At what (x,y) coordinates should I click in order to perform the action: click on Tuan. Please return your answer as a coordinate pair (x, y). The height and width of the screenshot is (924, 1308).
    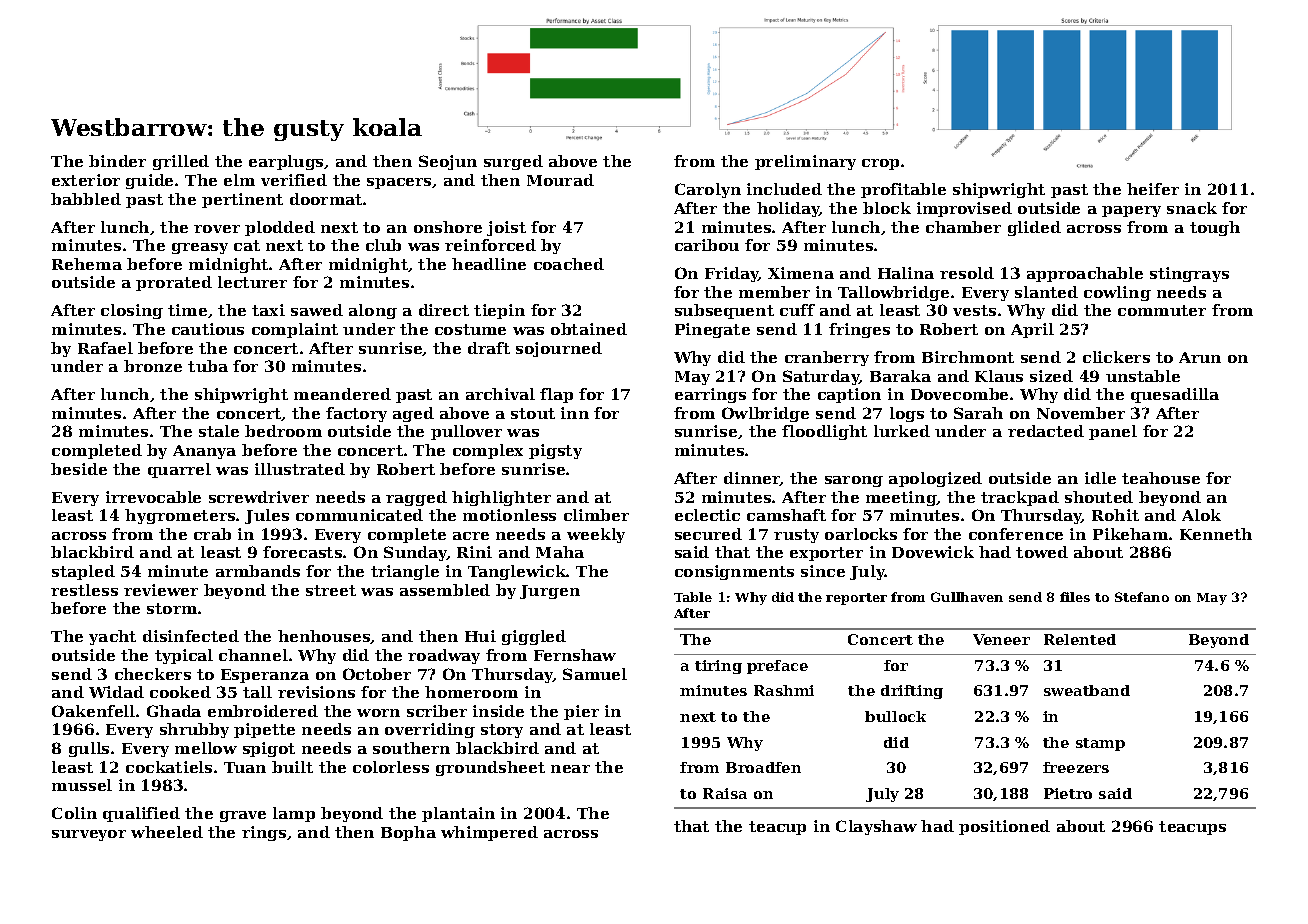
    Looking at the image, I should click on (245, 767).
